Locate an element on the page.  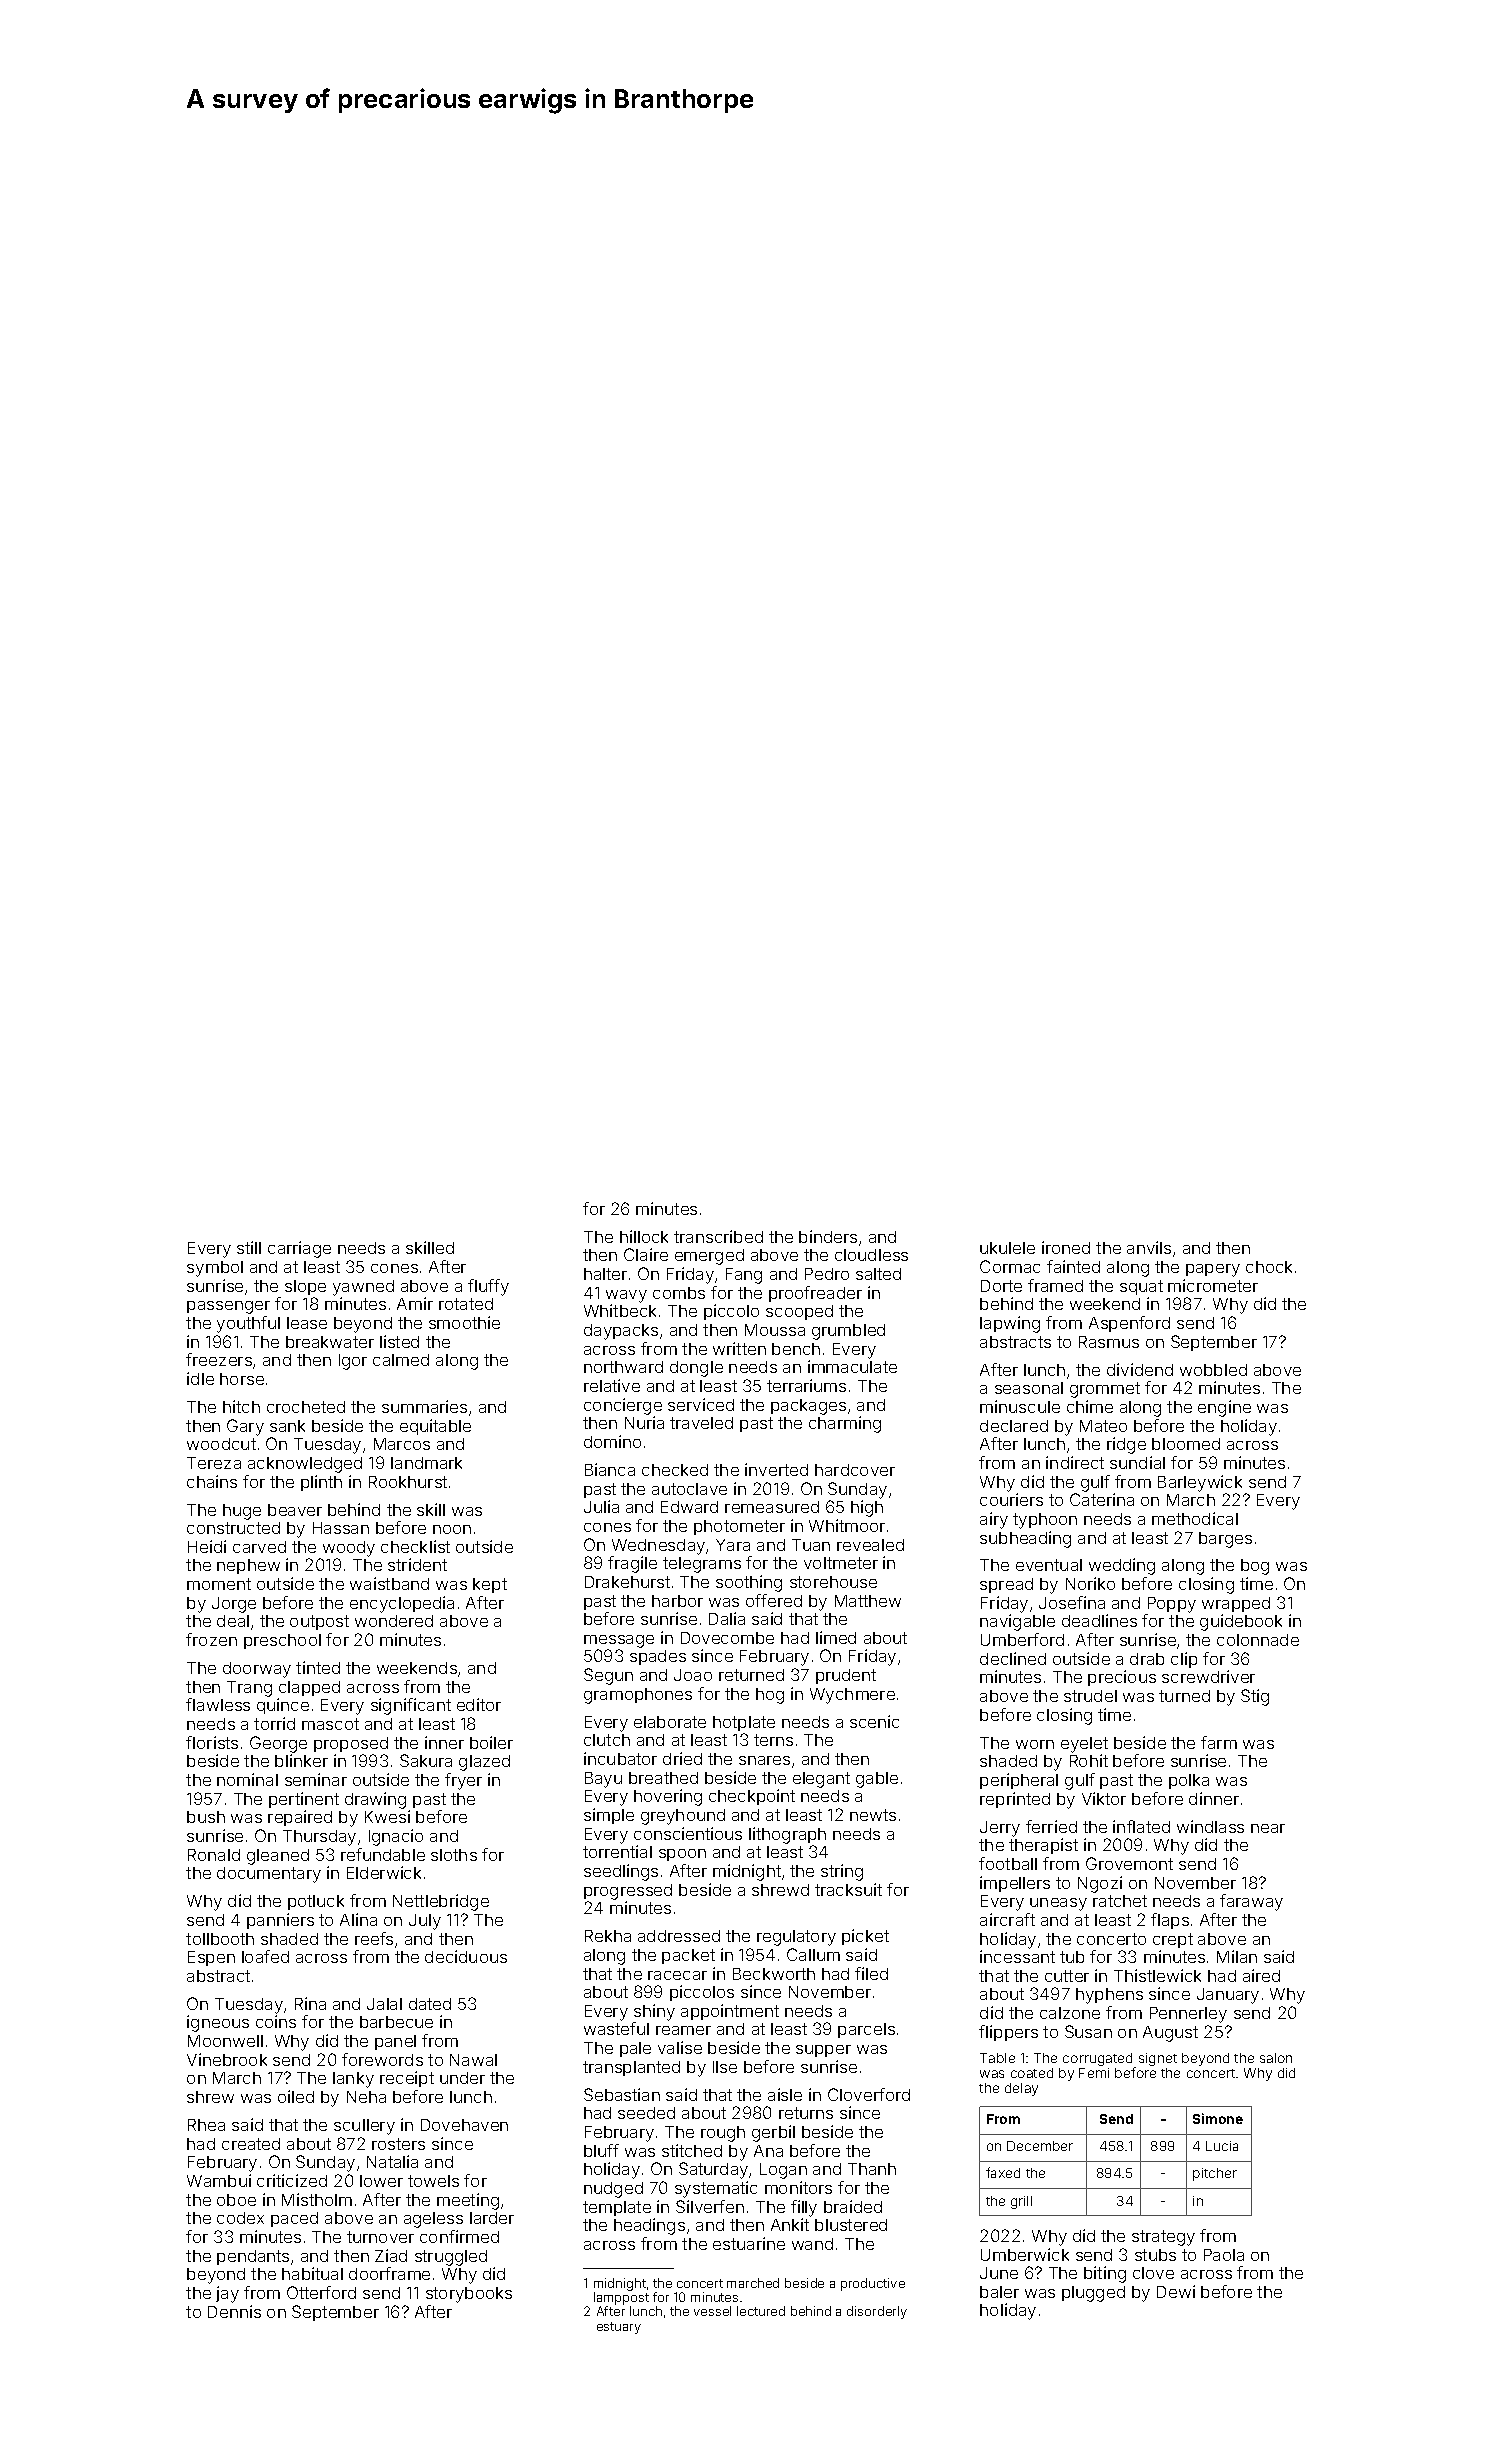
Julia is located at coordinates (601, 1506).
